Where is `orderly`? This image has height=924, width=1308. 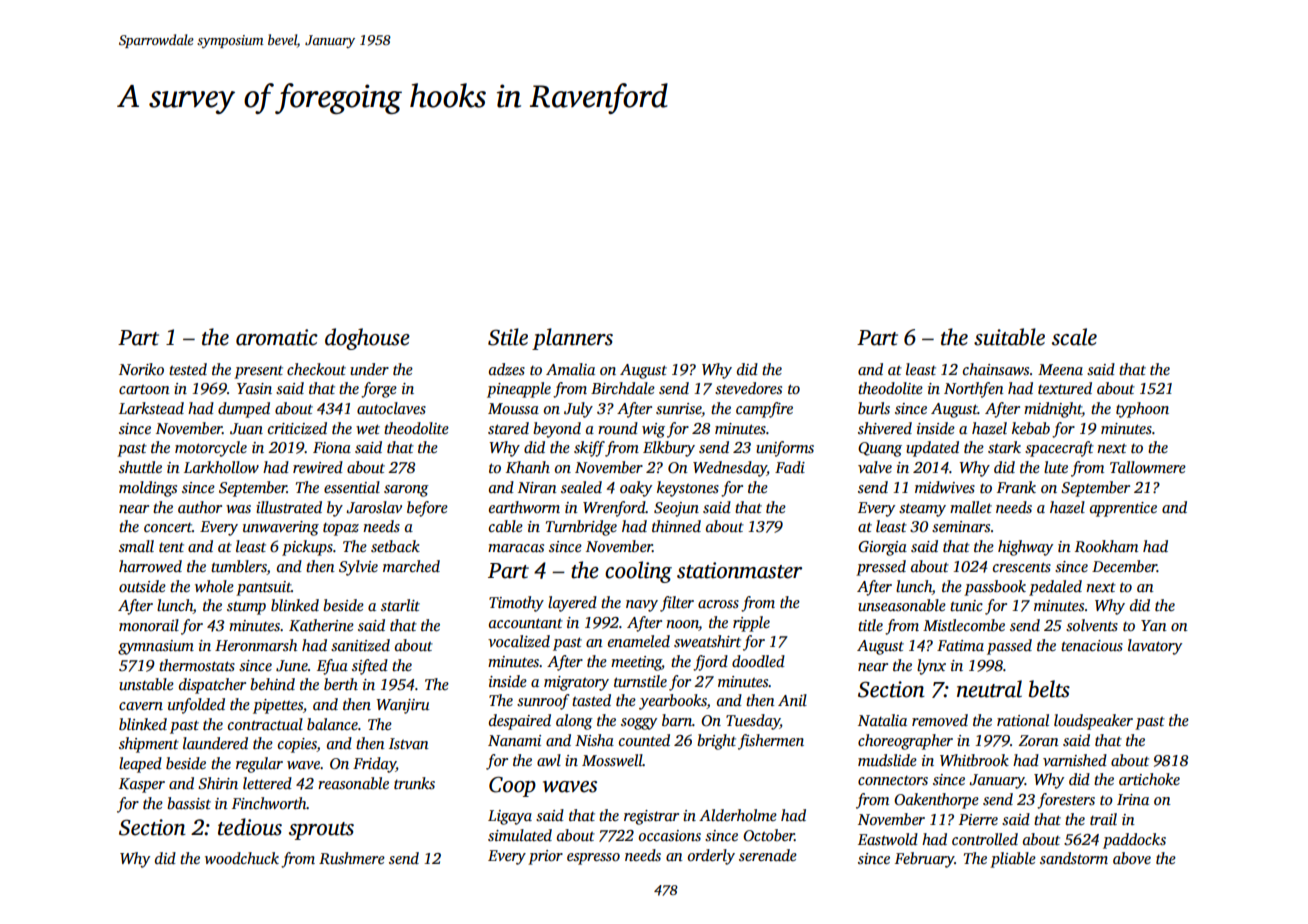 orderly is located at coordinates (711, 857).
